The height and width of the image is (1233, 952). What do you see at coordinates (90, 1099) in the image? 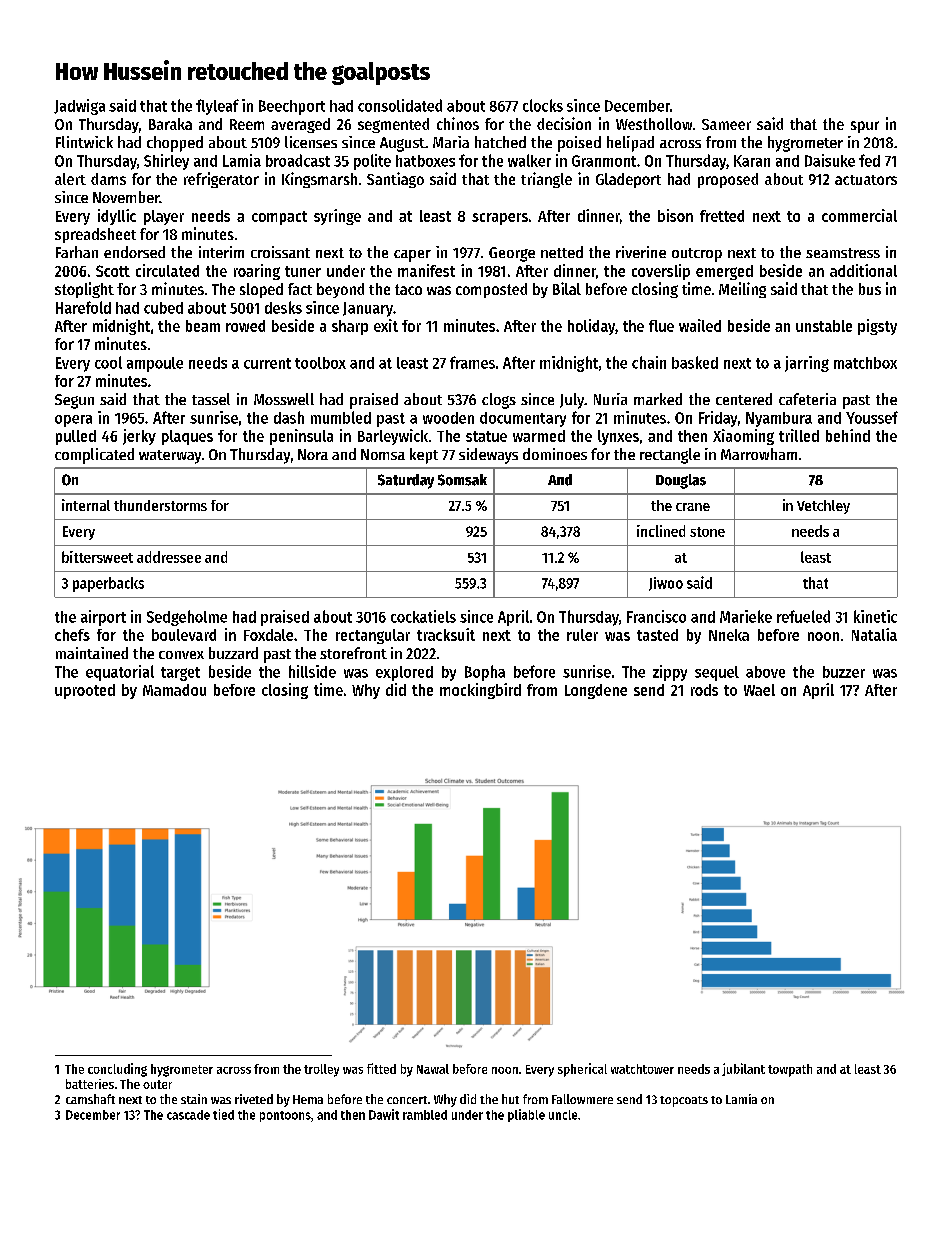
I see `camshaft` at bounding box center [90, 1099].
